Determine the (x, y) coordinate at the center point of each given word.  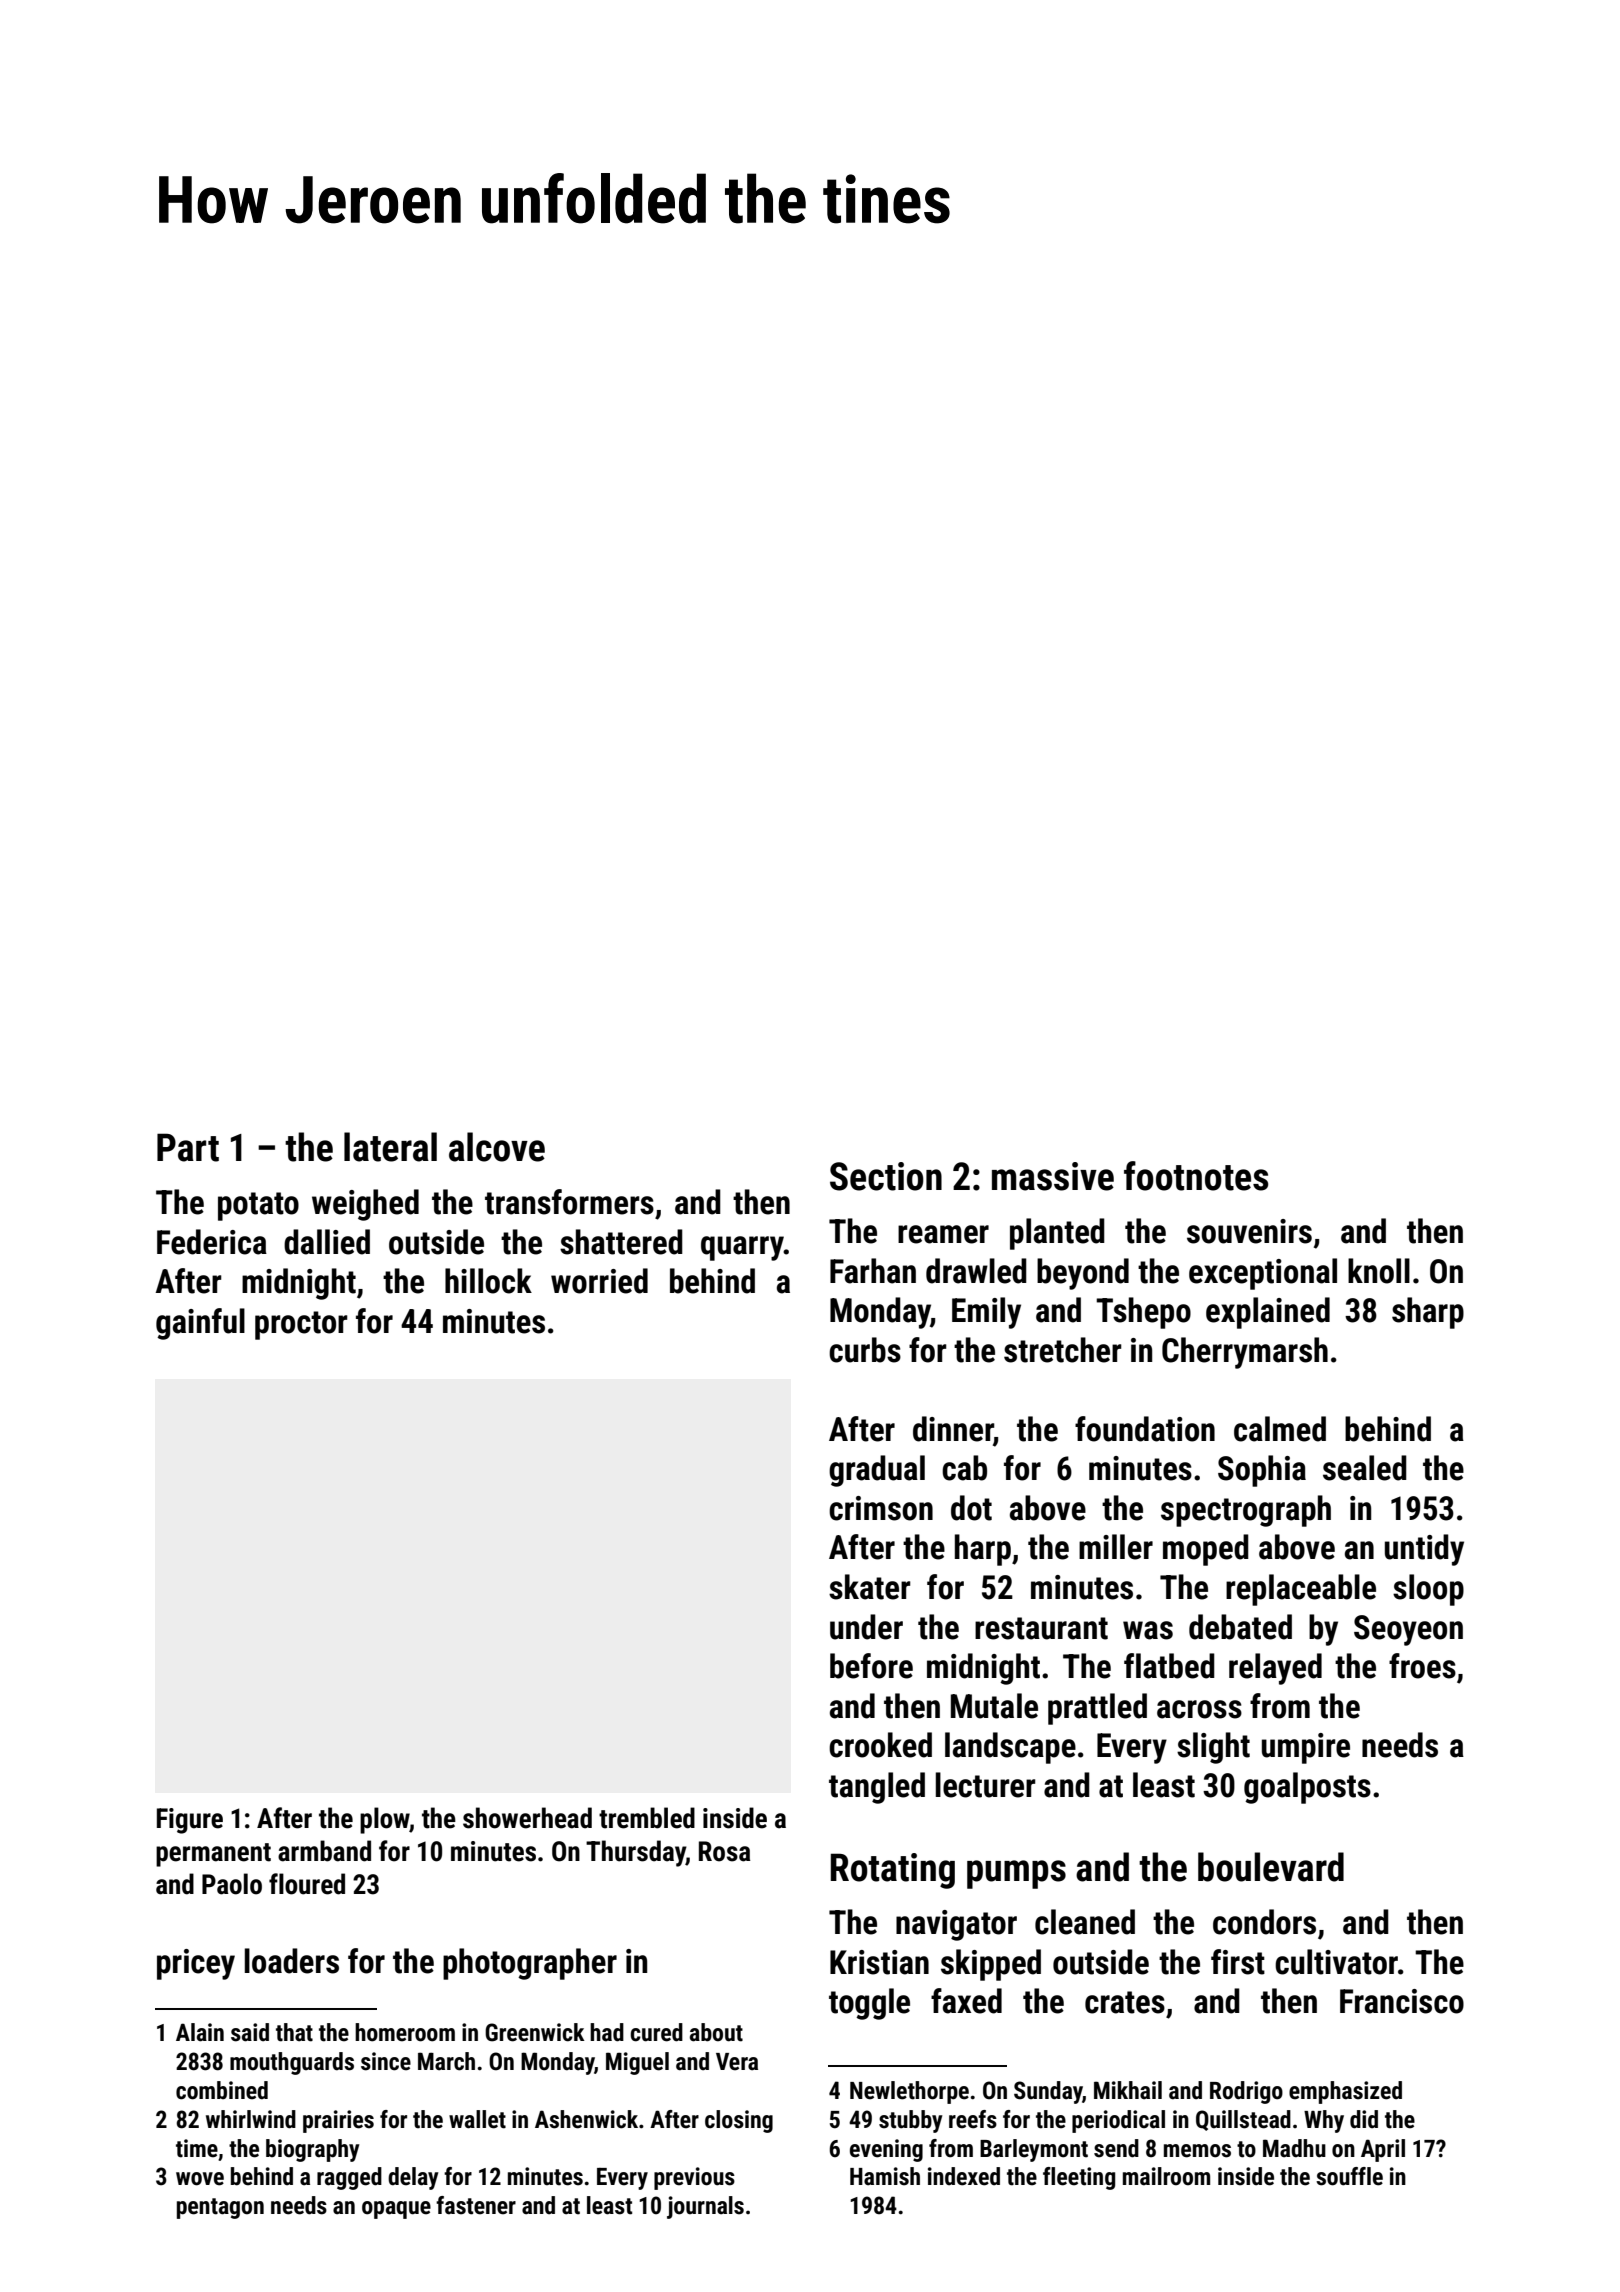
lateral (390, 1147)
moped (1206, 1550)
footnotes (1196, 1176)
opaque (396, 2210)
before (871, 1666)
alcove (497, 1147)
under (866, 1627)
